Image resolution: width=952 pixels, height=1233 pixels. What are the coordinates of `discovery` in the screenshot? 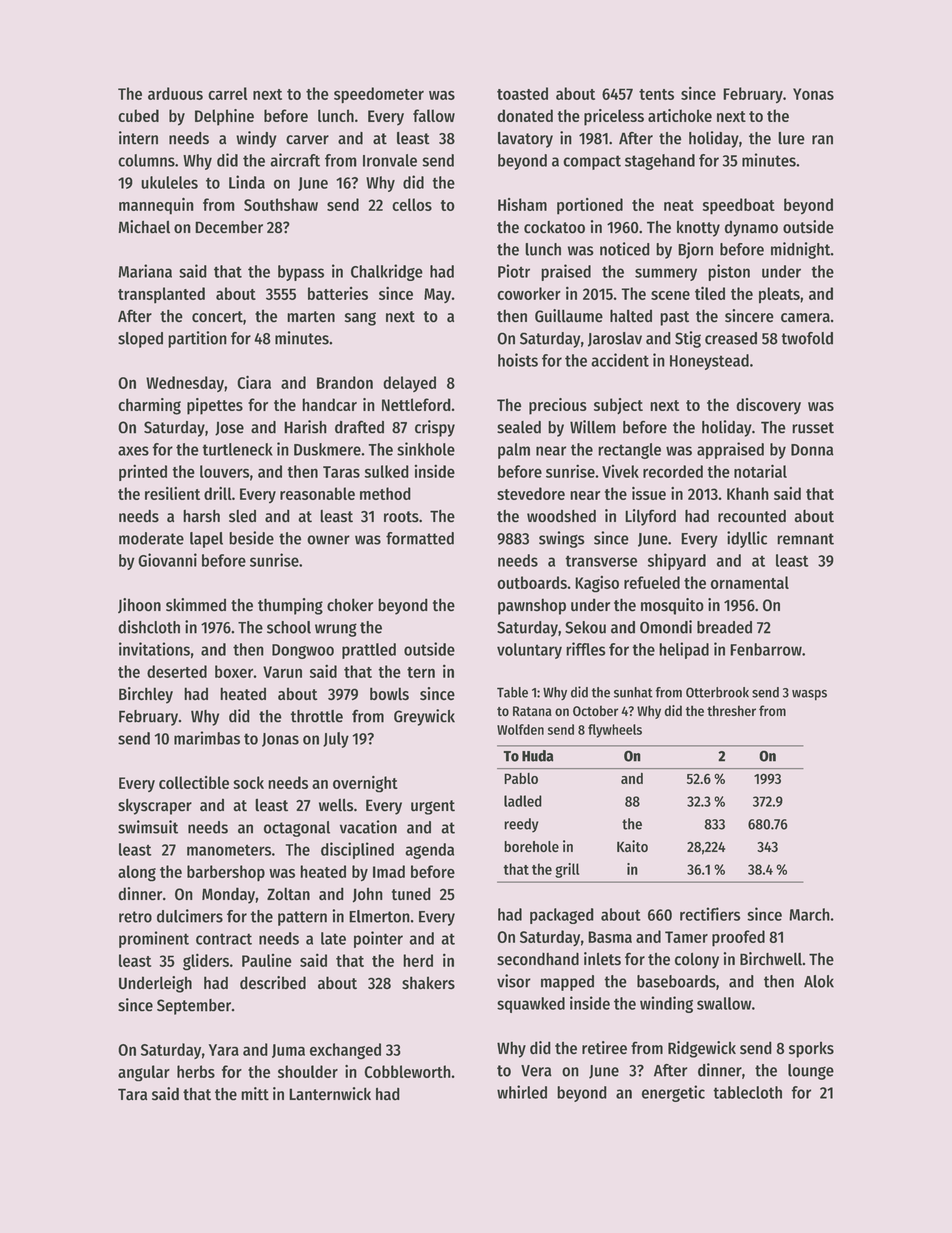 It's located at (768, 406).
